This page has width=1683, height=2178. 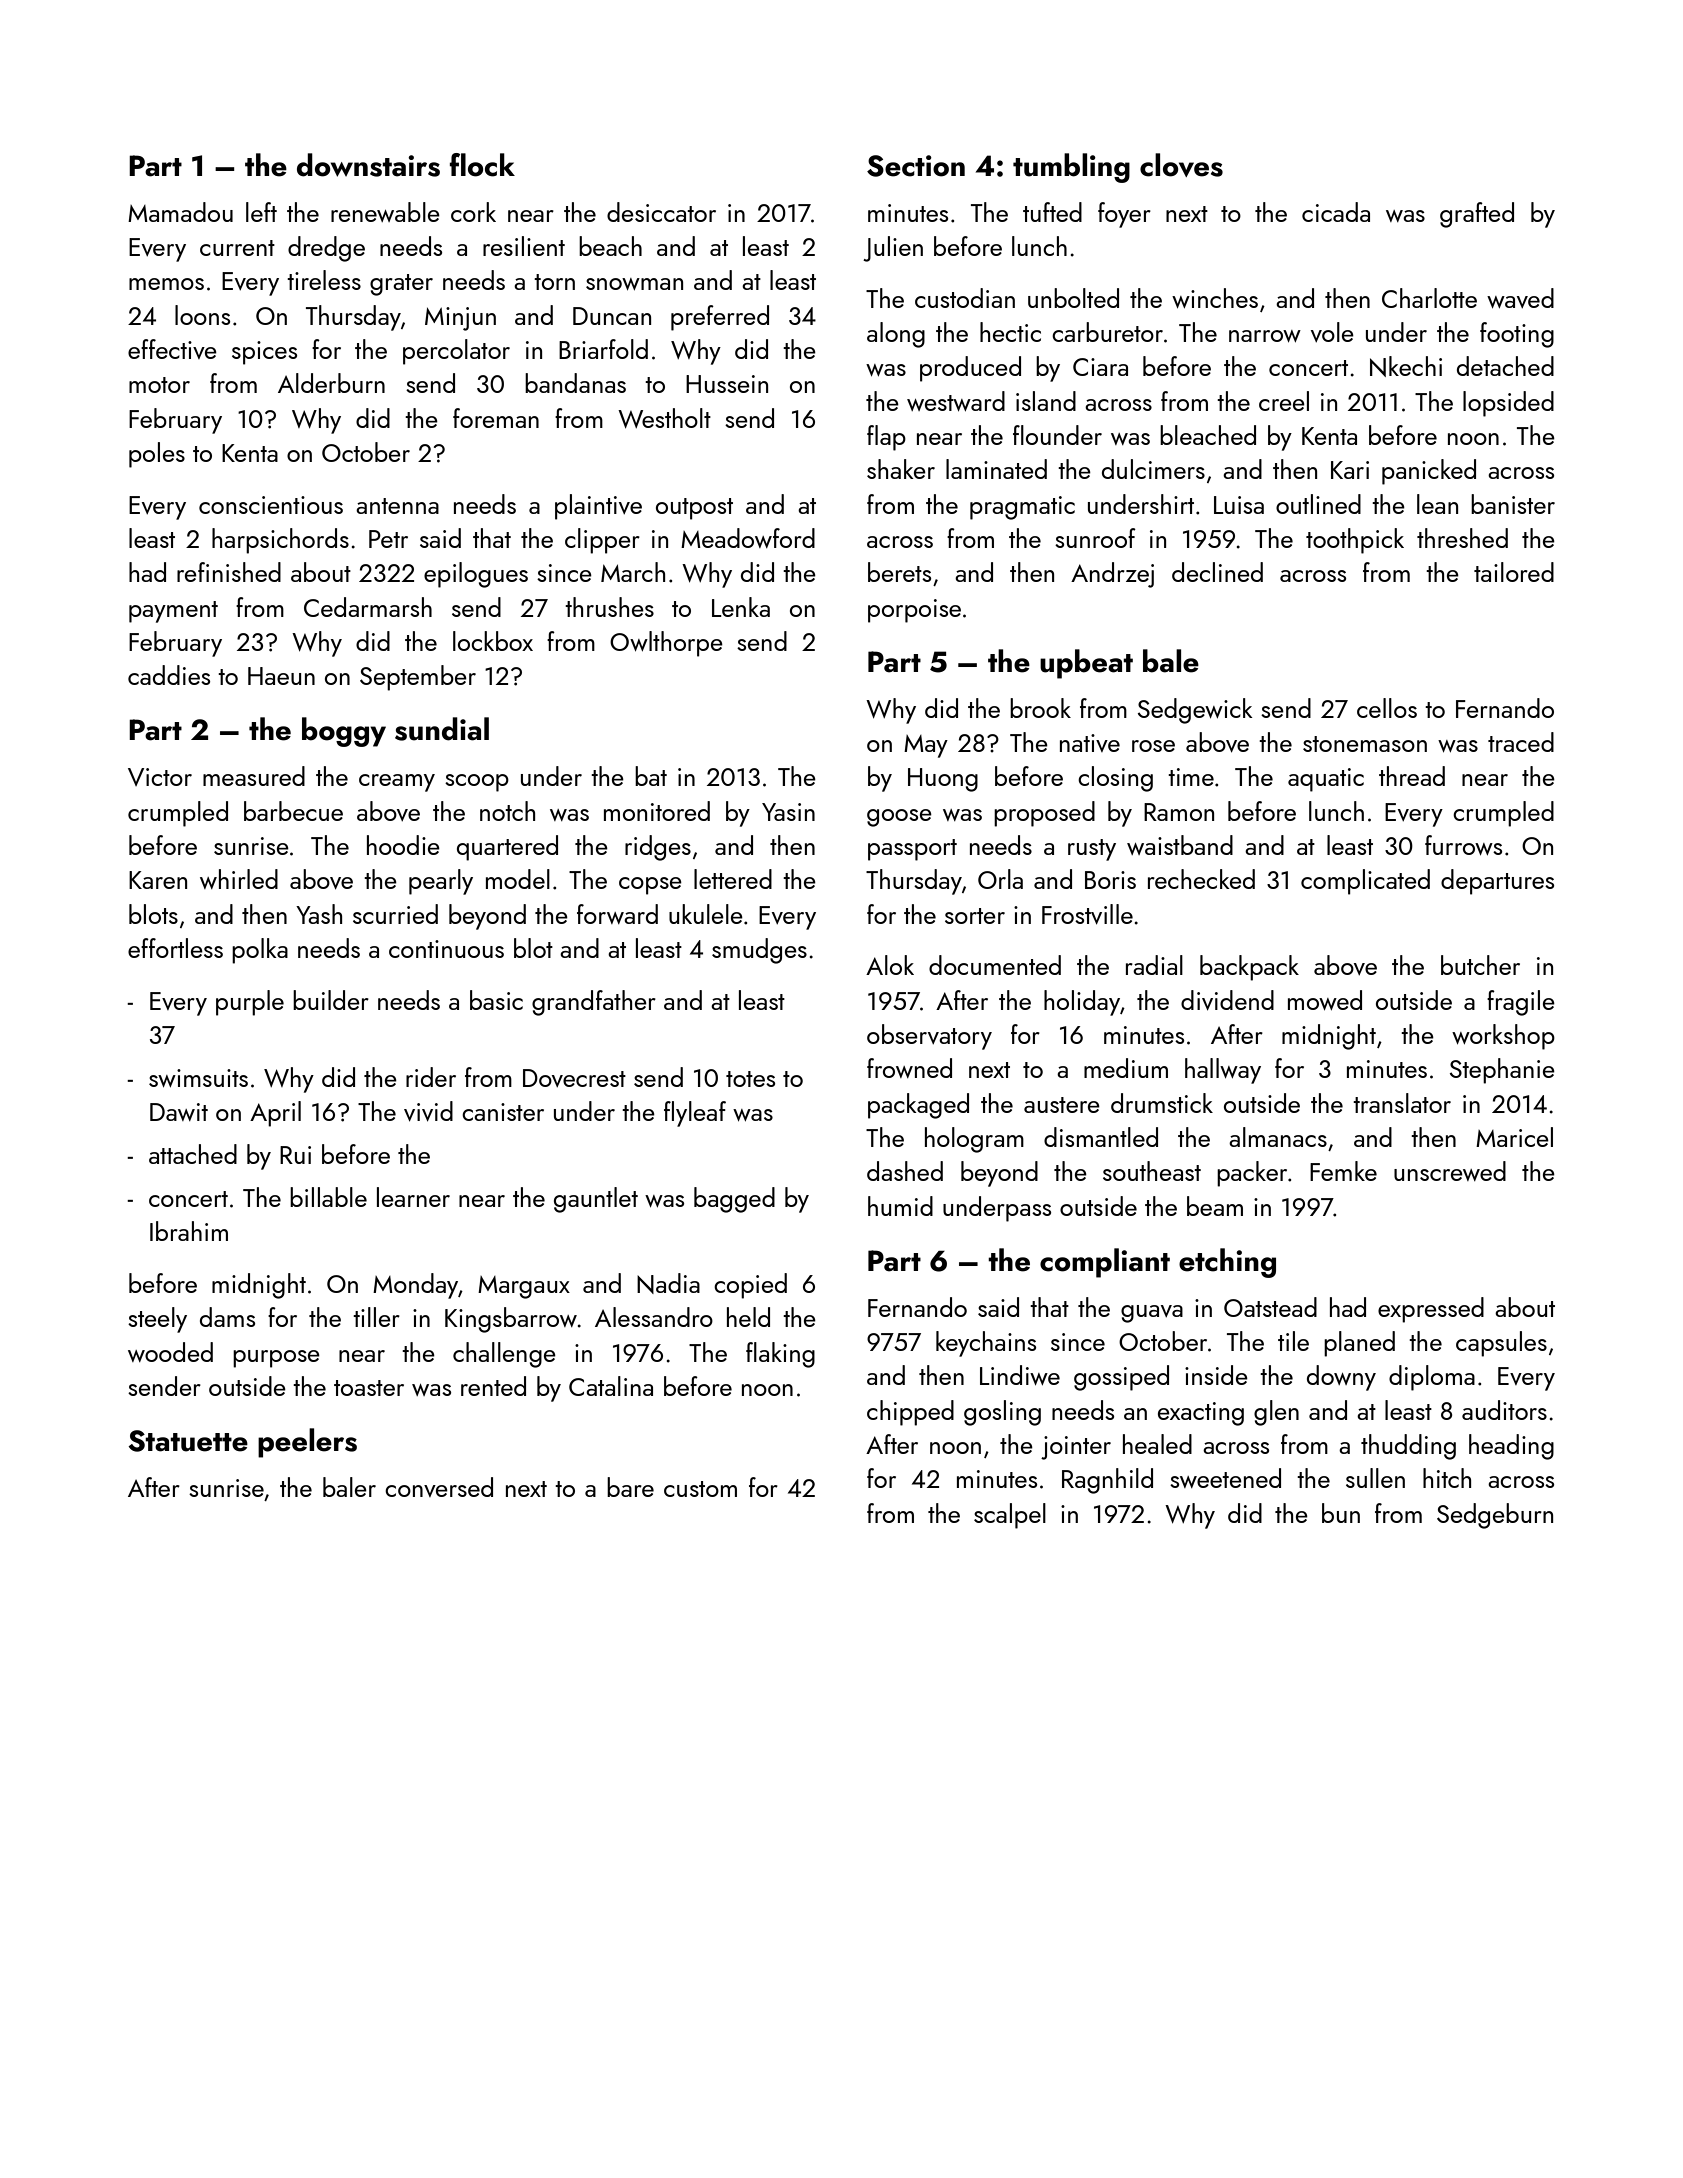 What do you see at coordinates (280, 541) in the page?
I see `harpsichords` at bounding box center [280, 541].
